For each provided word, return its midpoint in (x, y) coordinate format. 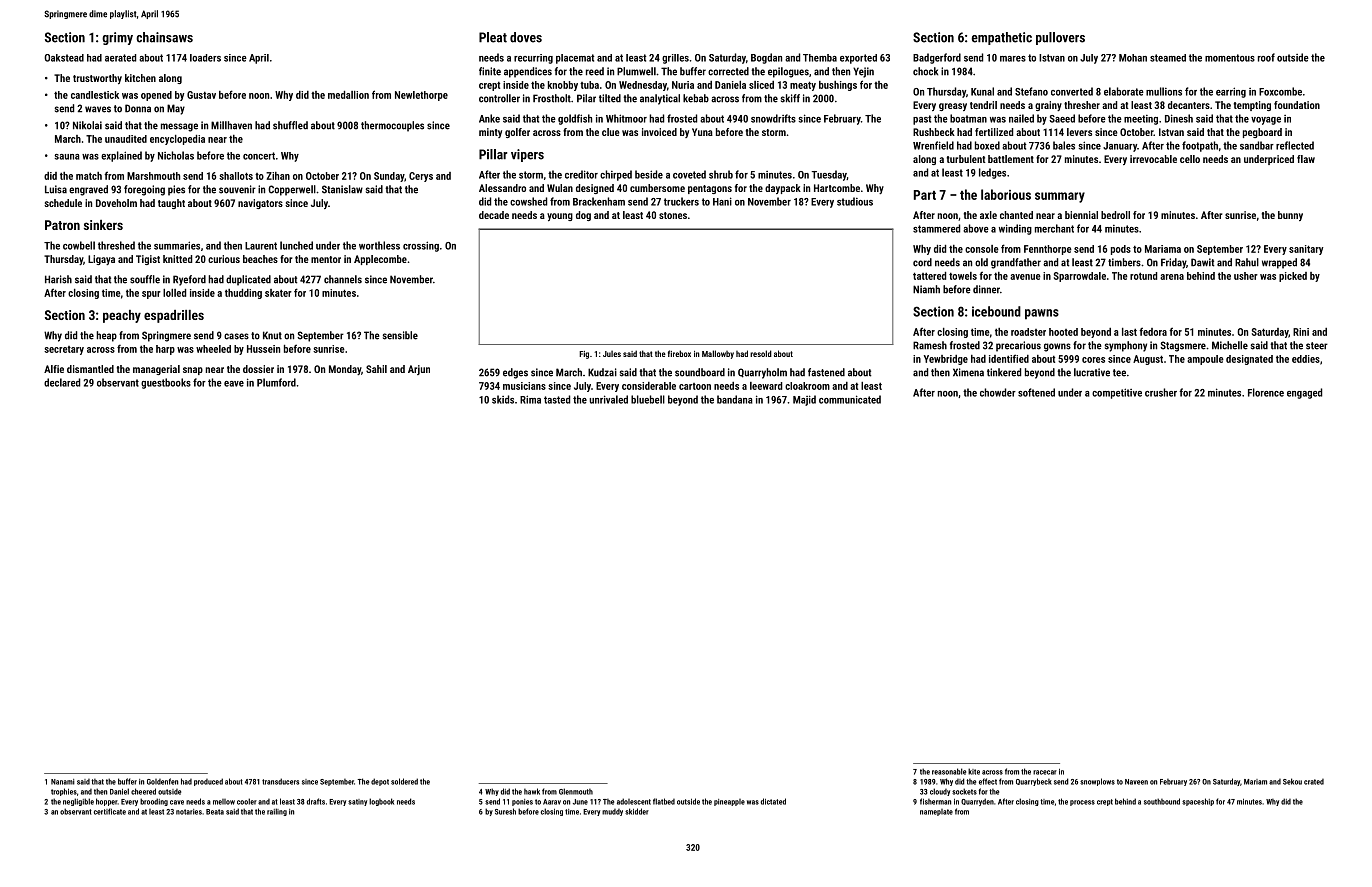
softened (1036, 392)
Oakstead (64, 58)
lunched (296, 245)
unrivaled (608, 399)
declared (62, 382)
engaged (1304, 393)
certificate (110, 811)
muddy (612, 812)
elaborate (1124, 91)
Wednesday (643, 86)
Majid (804, 400)
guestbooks (166, 383)
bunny (1290, 216)
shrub (721, 174)
